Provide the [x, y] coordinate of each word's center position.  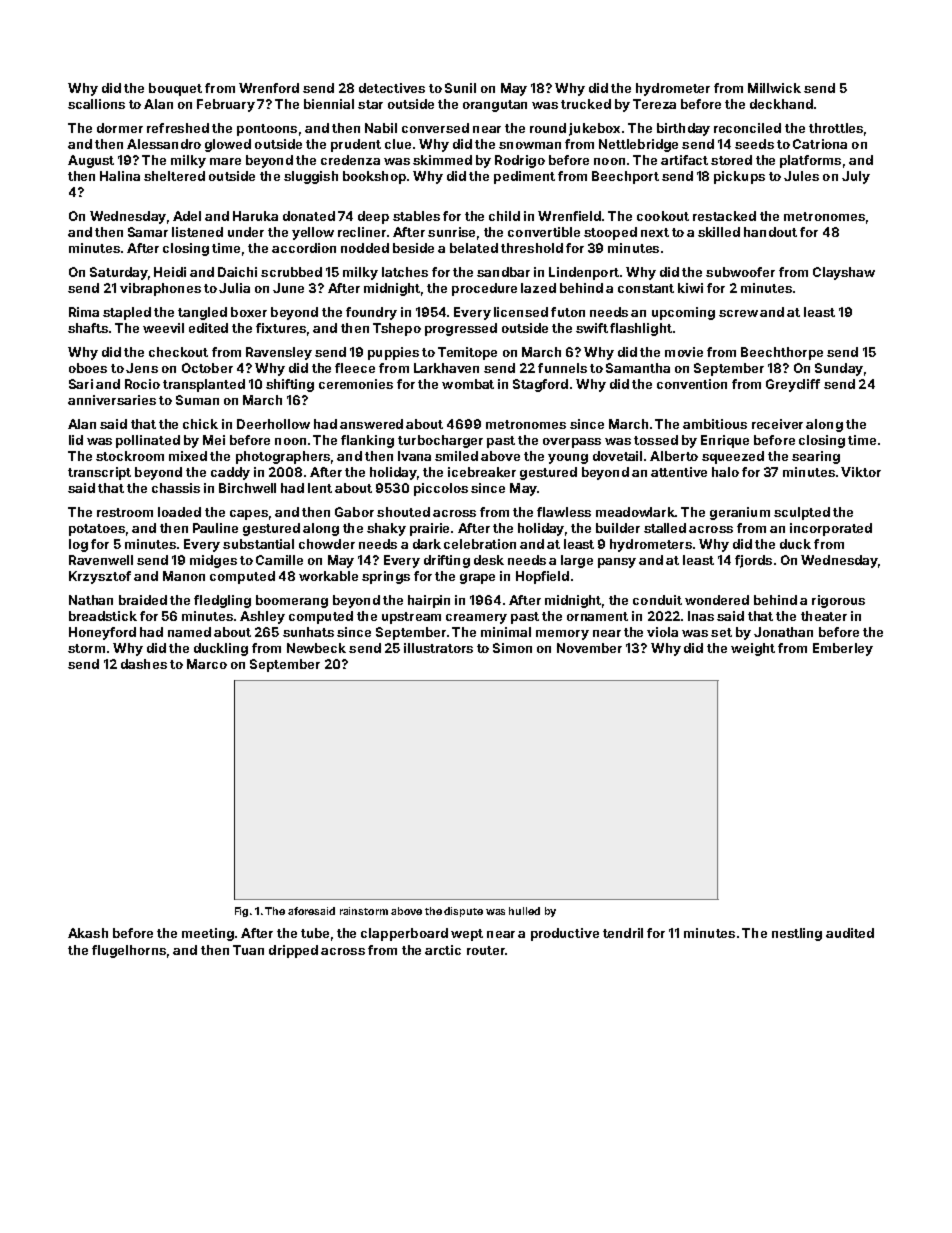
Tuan [248, 950]
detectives [392, 88]
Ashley [262, 617]
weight [753, 649]
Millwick [774, 88]
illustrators [438, 648]
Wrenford [269, 88]
